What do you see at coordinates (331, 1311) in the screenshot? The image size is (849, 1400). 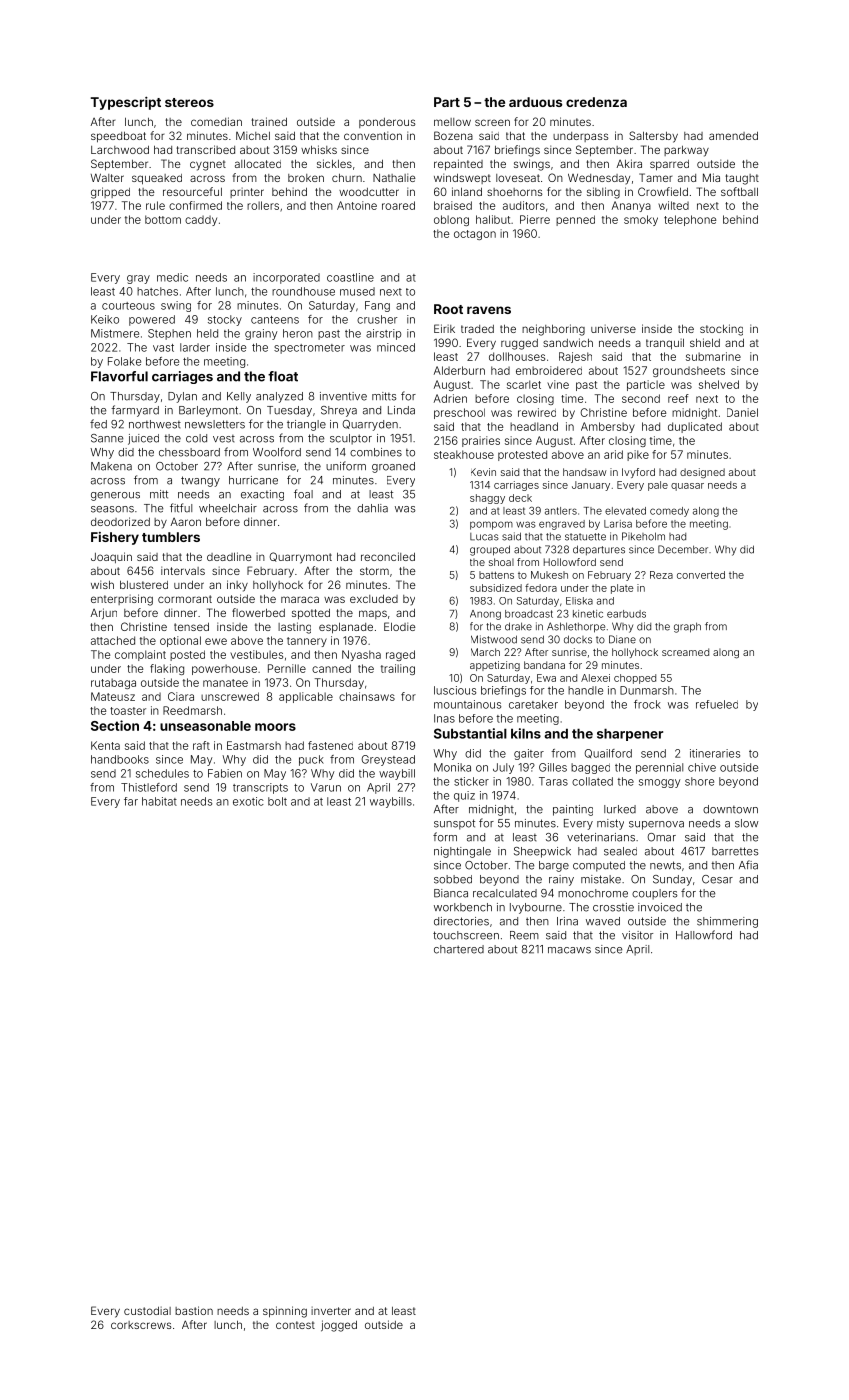 I see `inverter` at bounding box center [331, 1311].
